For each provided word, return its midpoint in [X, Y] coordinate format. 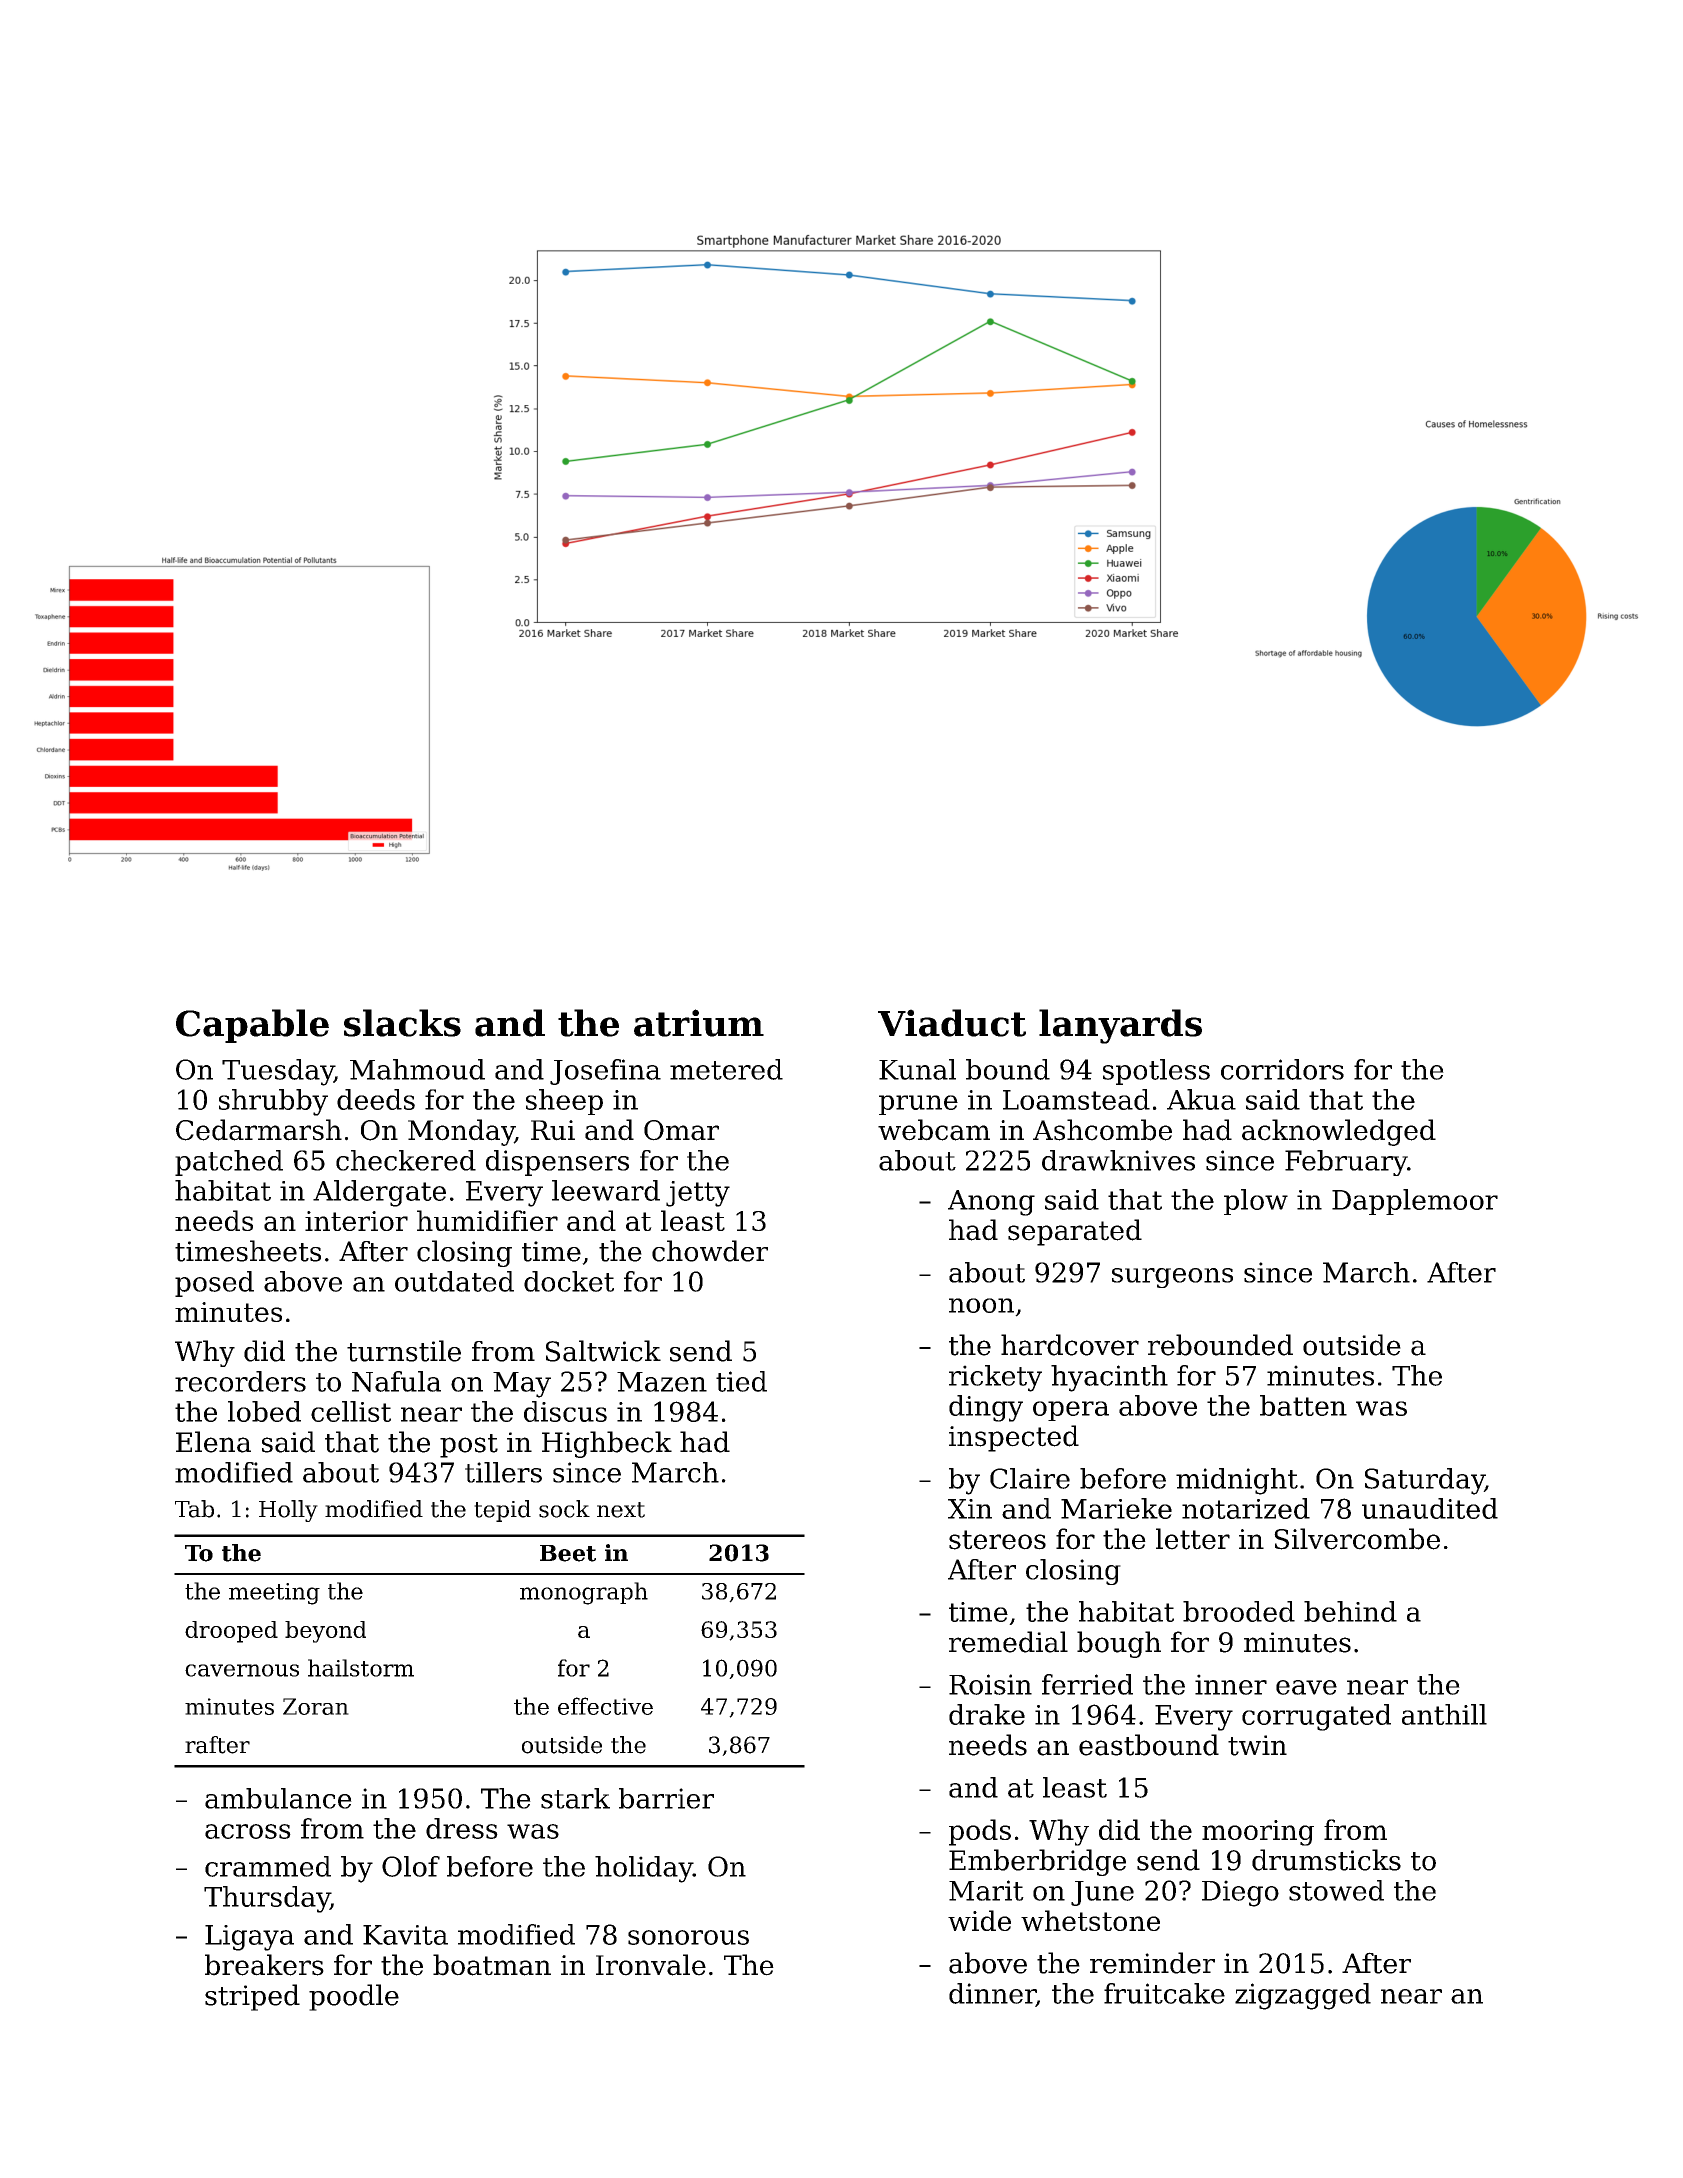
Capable [252, 1026]
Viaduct [952, 1023]
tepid [502, 1511]
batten [1303, 1405]
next [621, 1510]
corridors [1282, 1069]
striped [252, 1997]
